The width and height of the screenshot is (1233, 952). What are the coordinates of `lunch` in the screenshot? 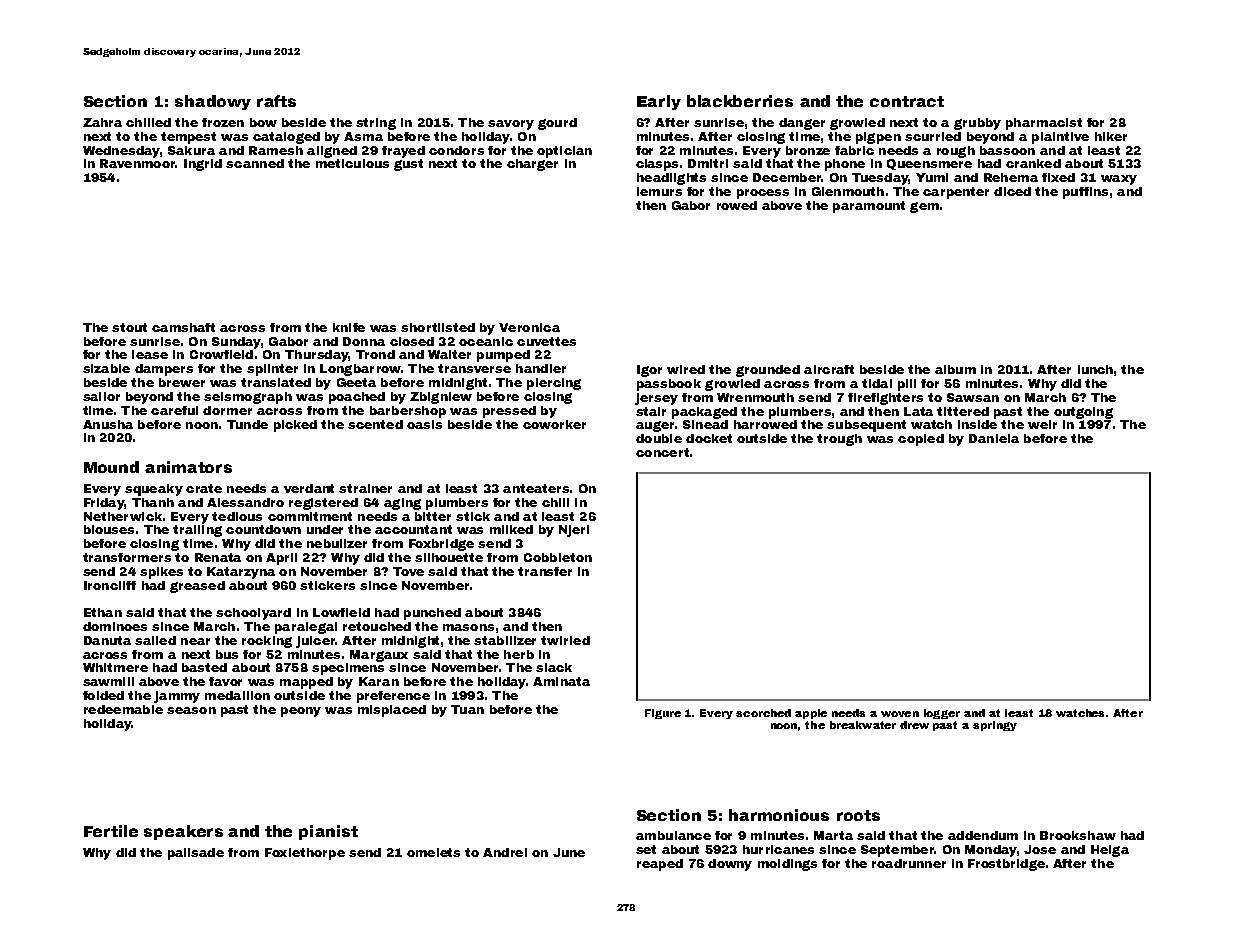 It's located at (1095, 369).
